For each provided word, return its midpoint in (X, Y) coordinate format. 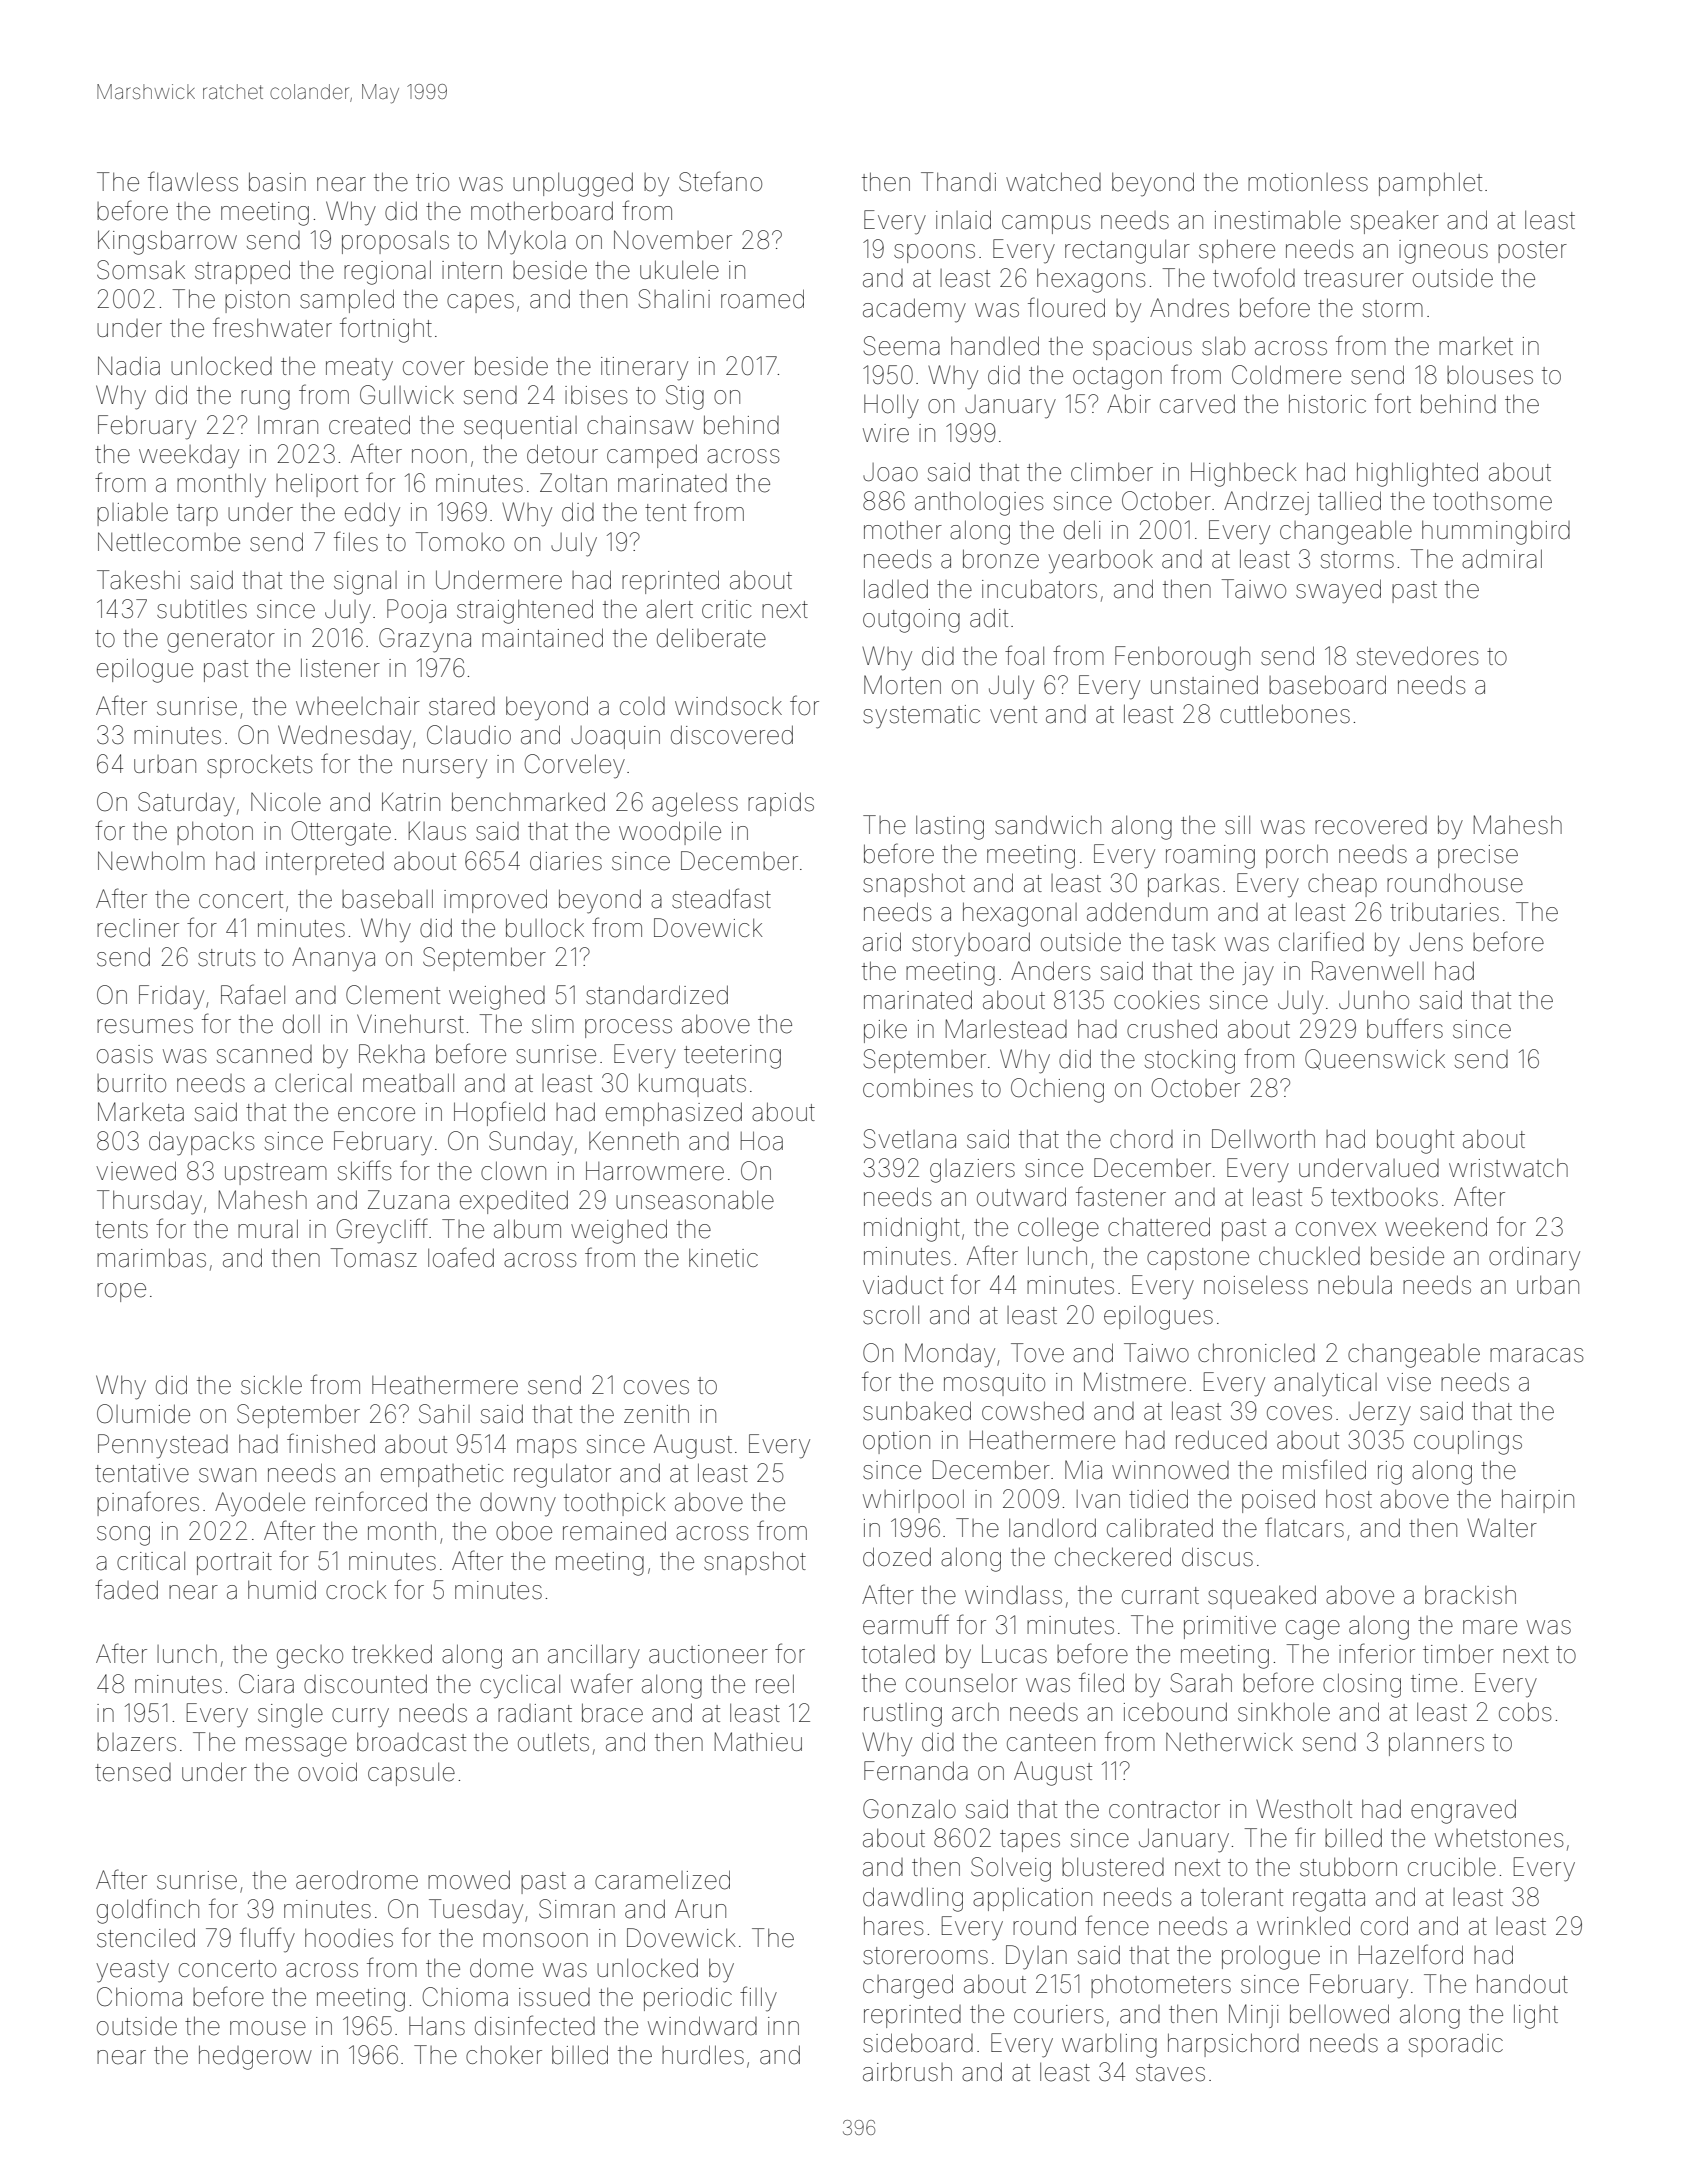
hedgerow (255, 2057)
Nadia (129, 366)
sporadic (1456, 2045)
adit (989, 618)
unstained (1204, 685)
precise (1478, 856)
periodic (688, 1999)
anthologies (979, 503)
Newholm (151, 861)
